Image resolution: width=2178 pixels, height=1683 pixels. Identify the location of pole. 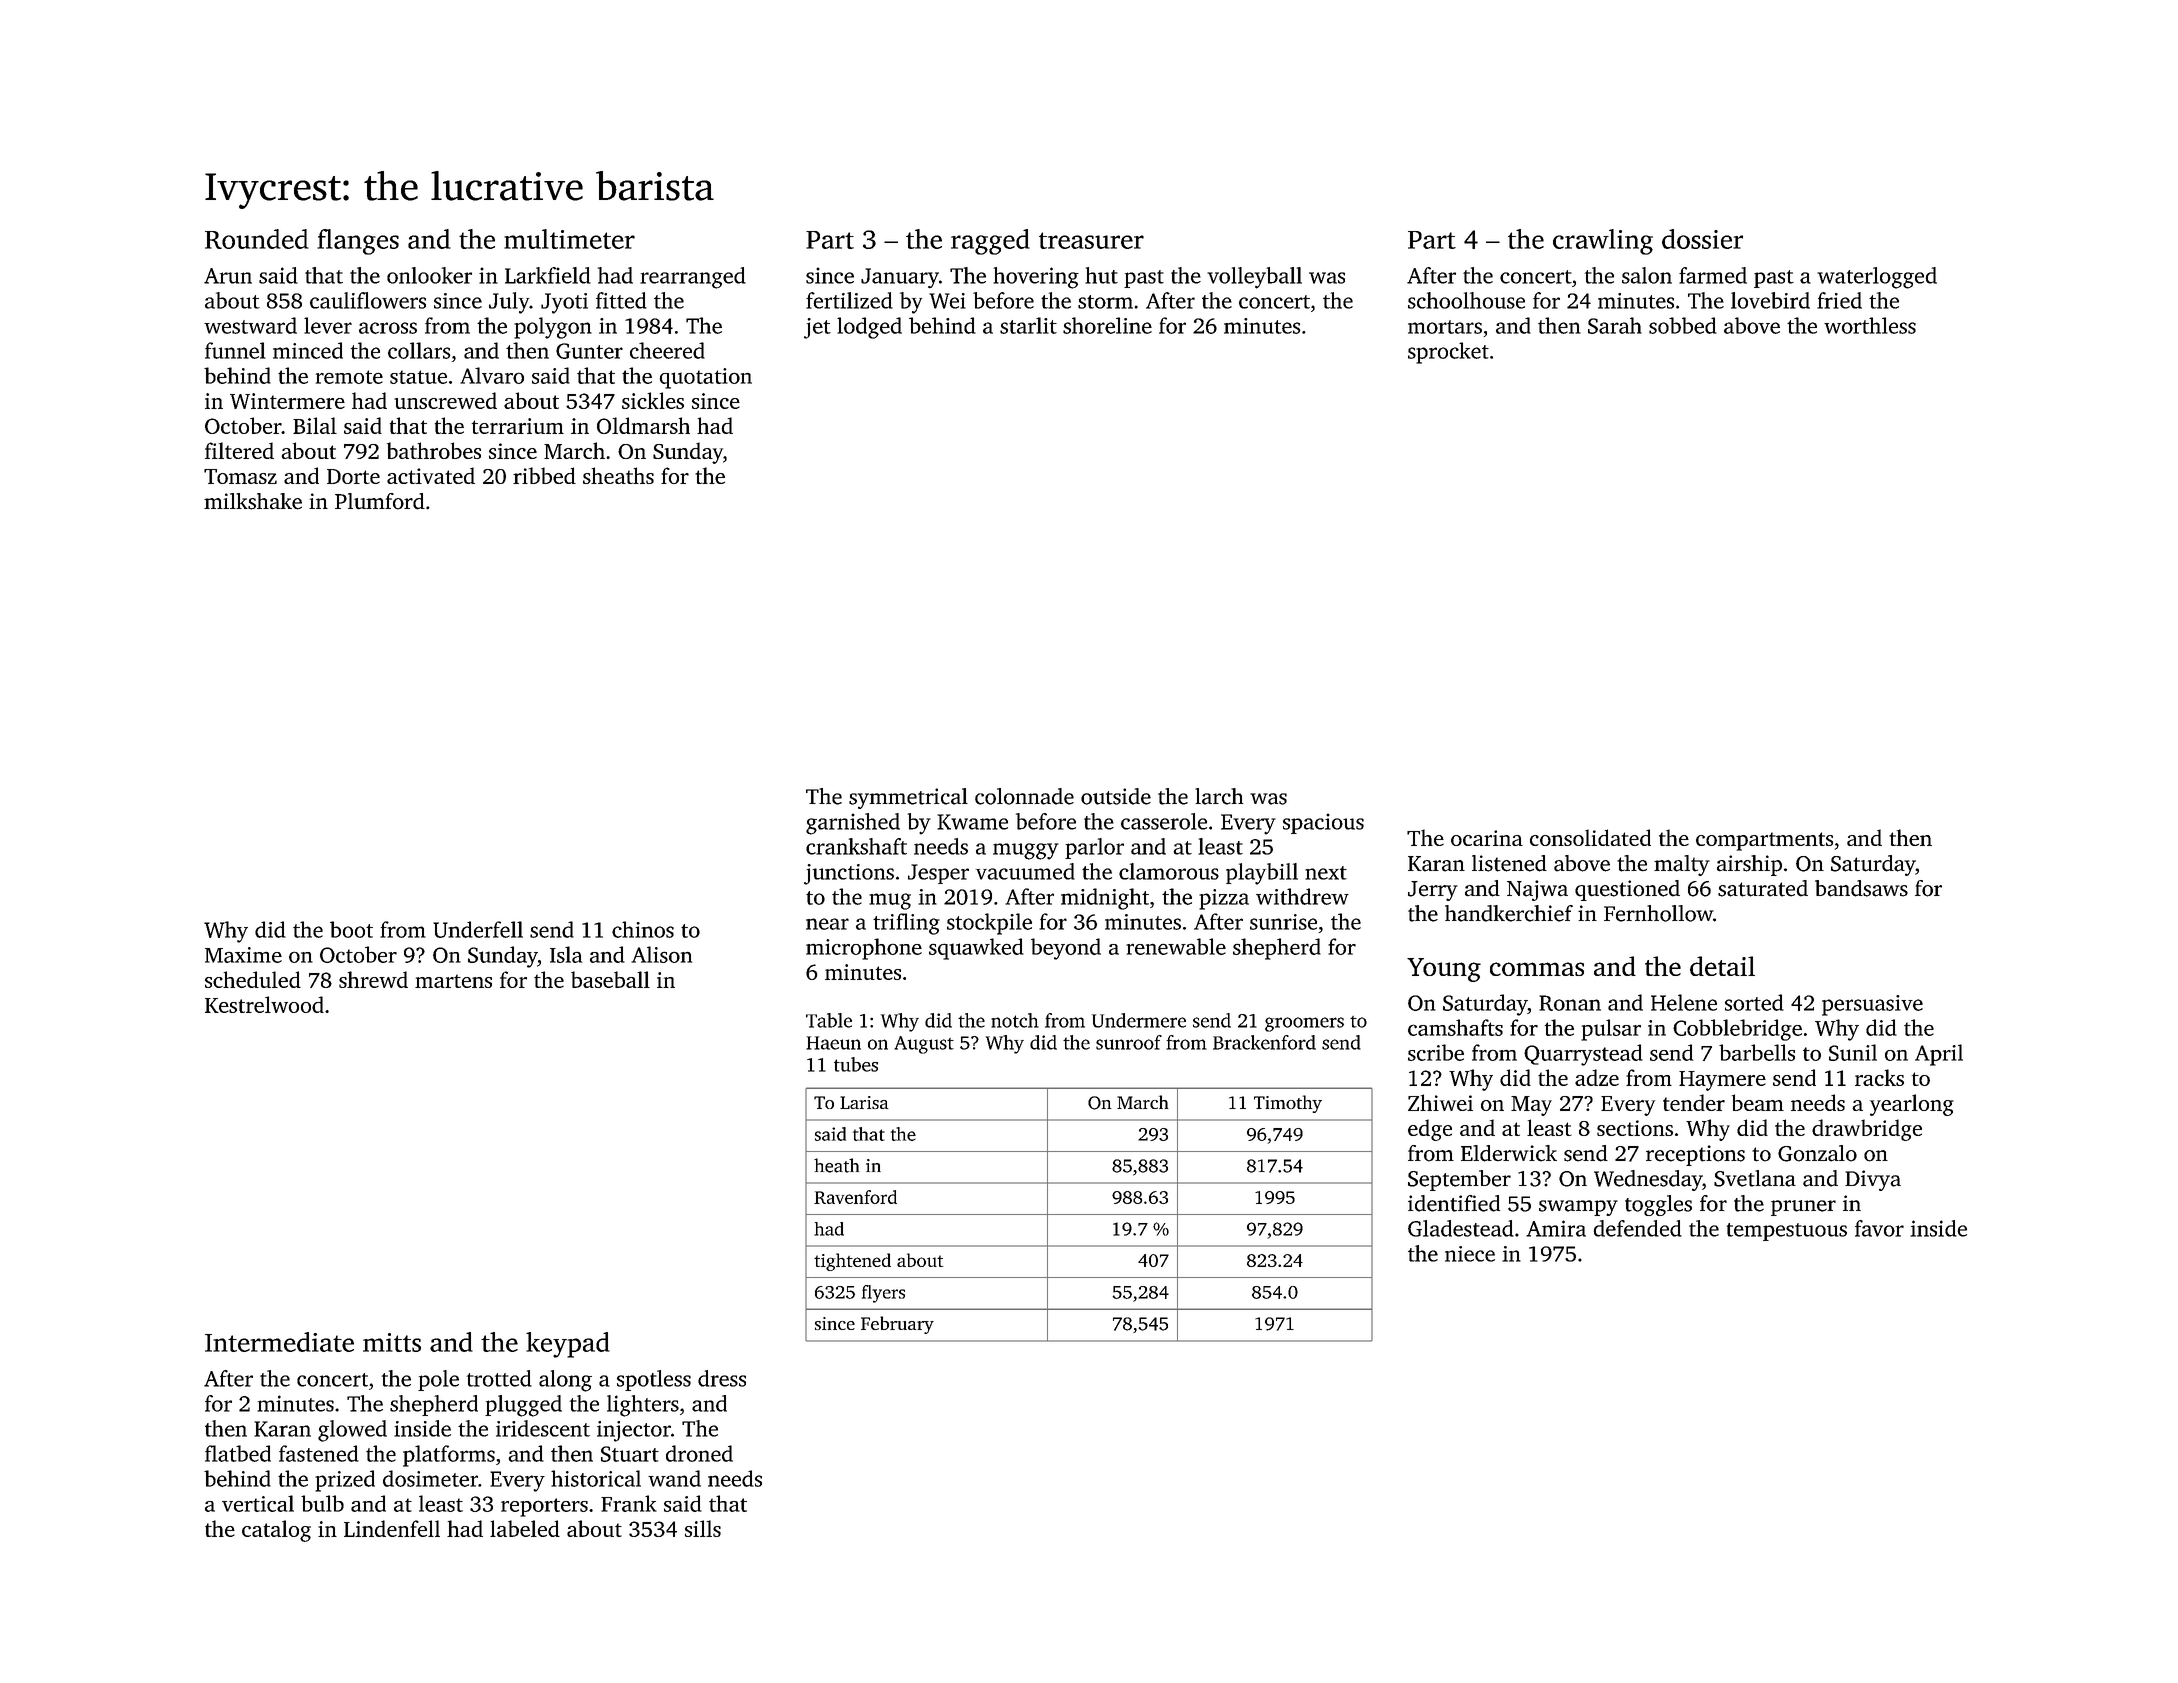
(438, 1380).
